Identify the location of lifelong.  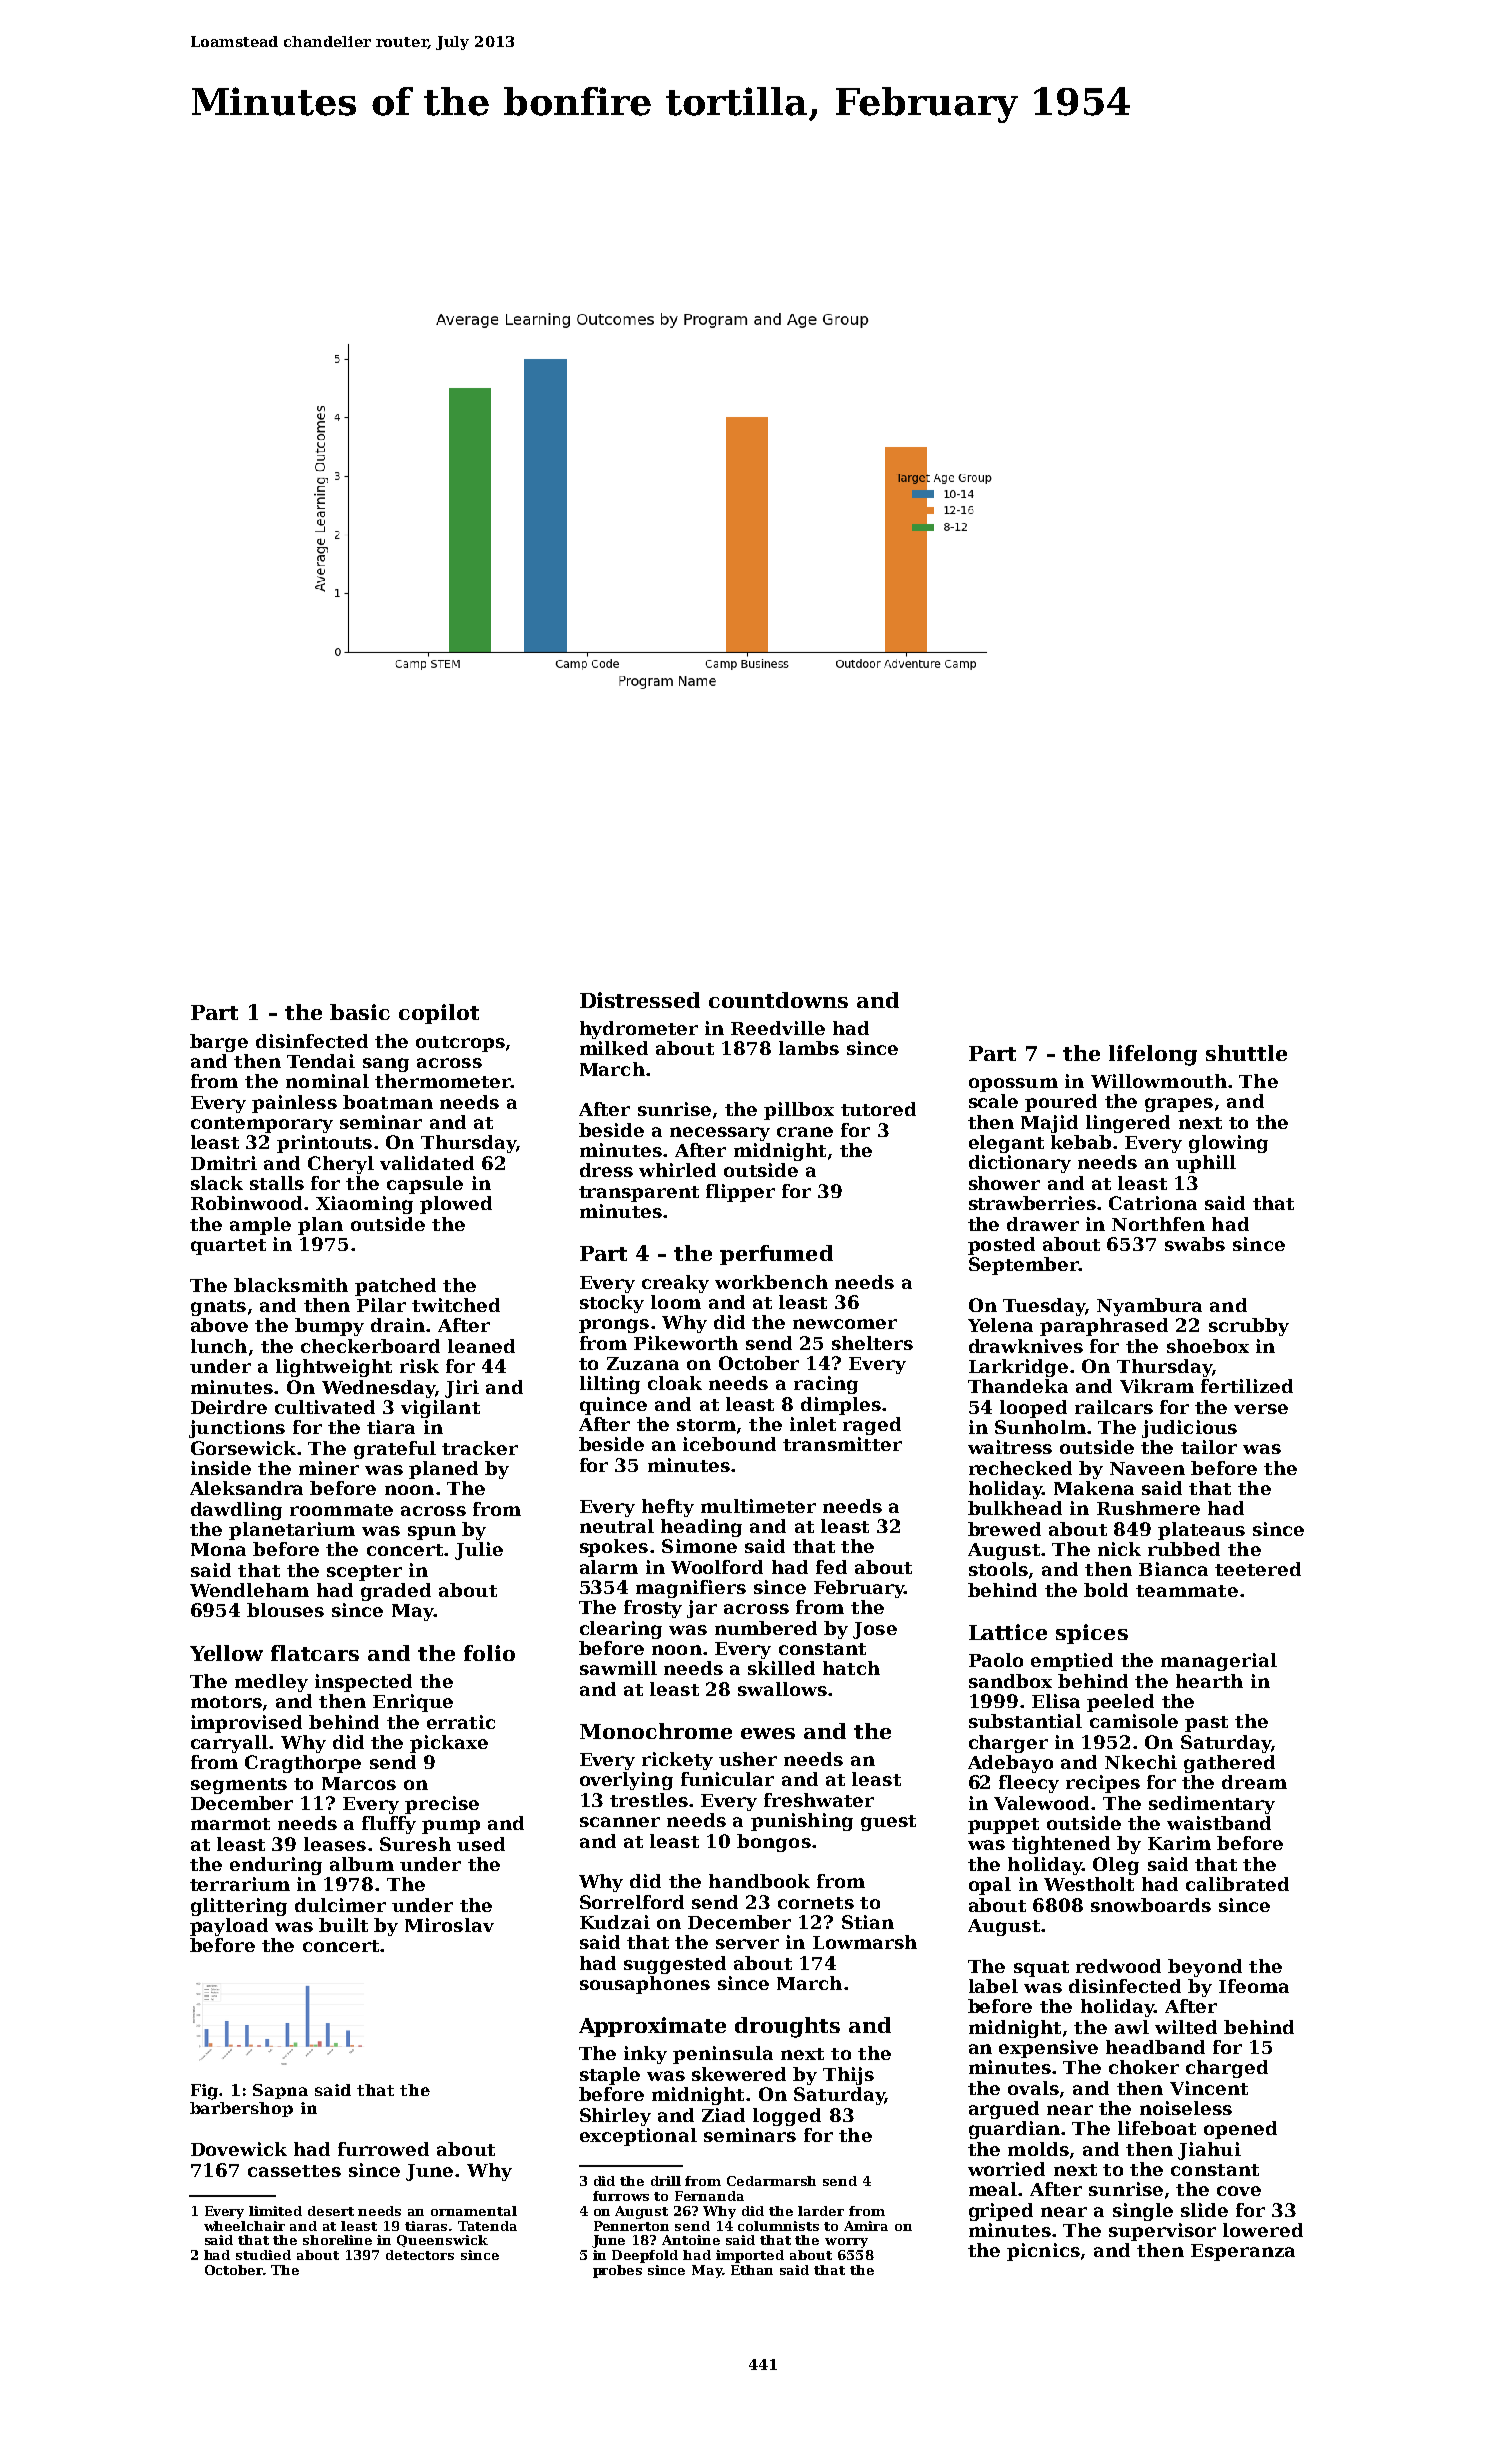
(1153, 1055).
